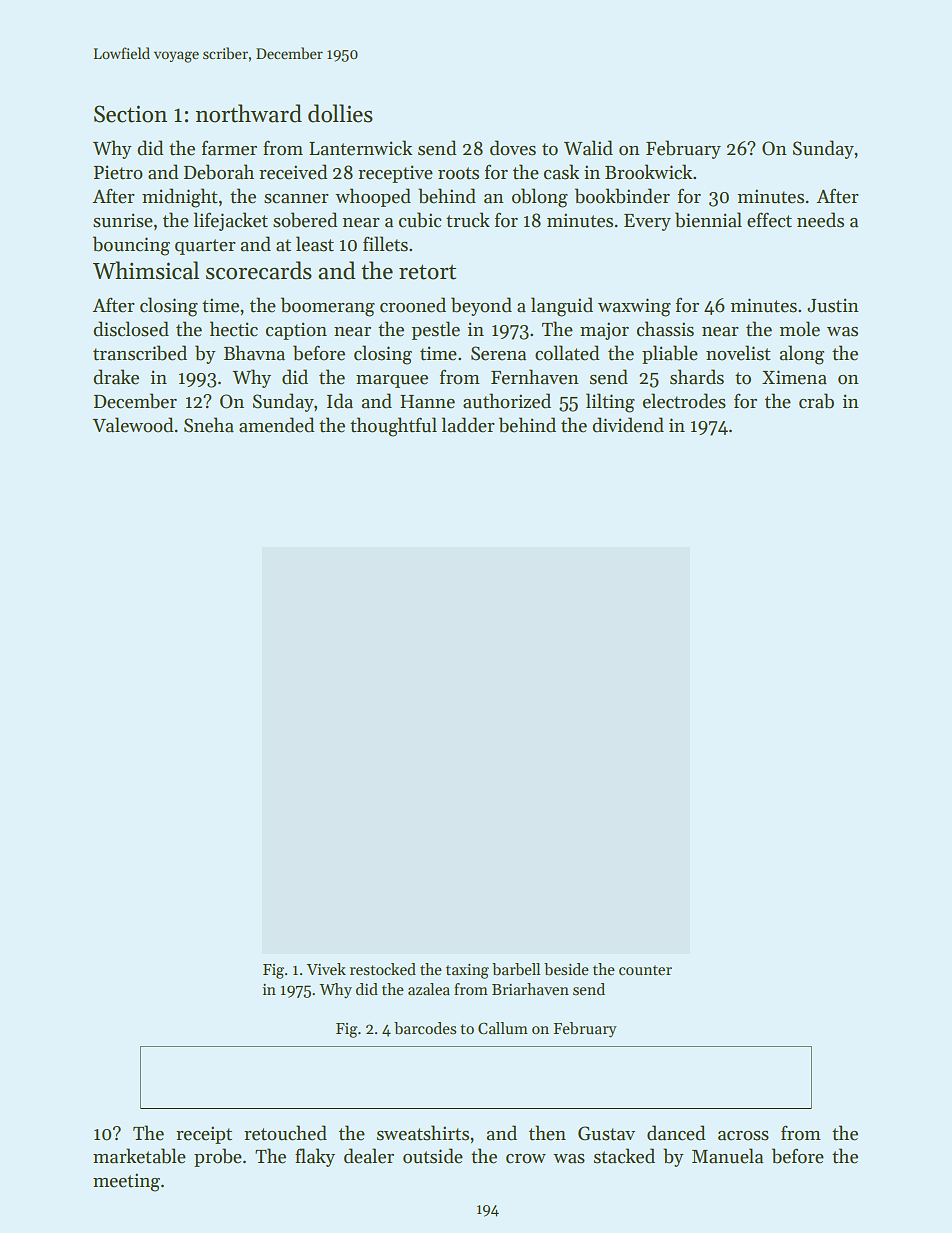 Image resolution: width=952 pixels, height=1233 pixels. What do you see at coordinates (132, 425) in the page?
I see `Valewood` at bounding box center [132, 425].
